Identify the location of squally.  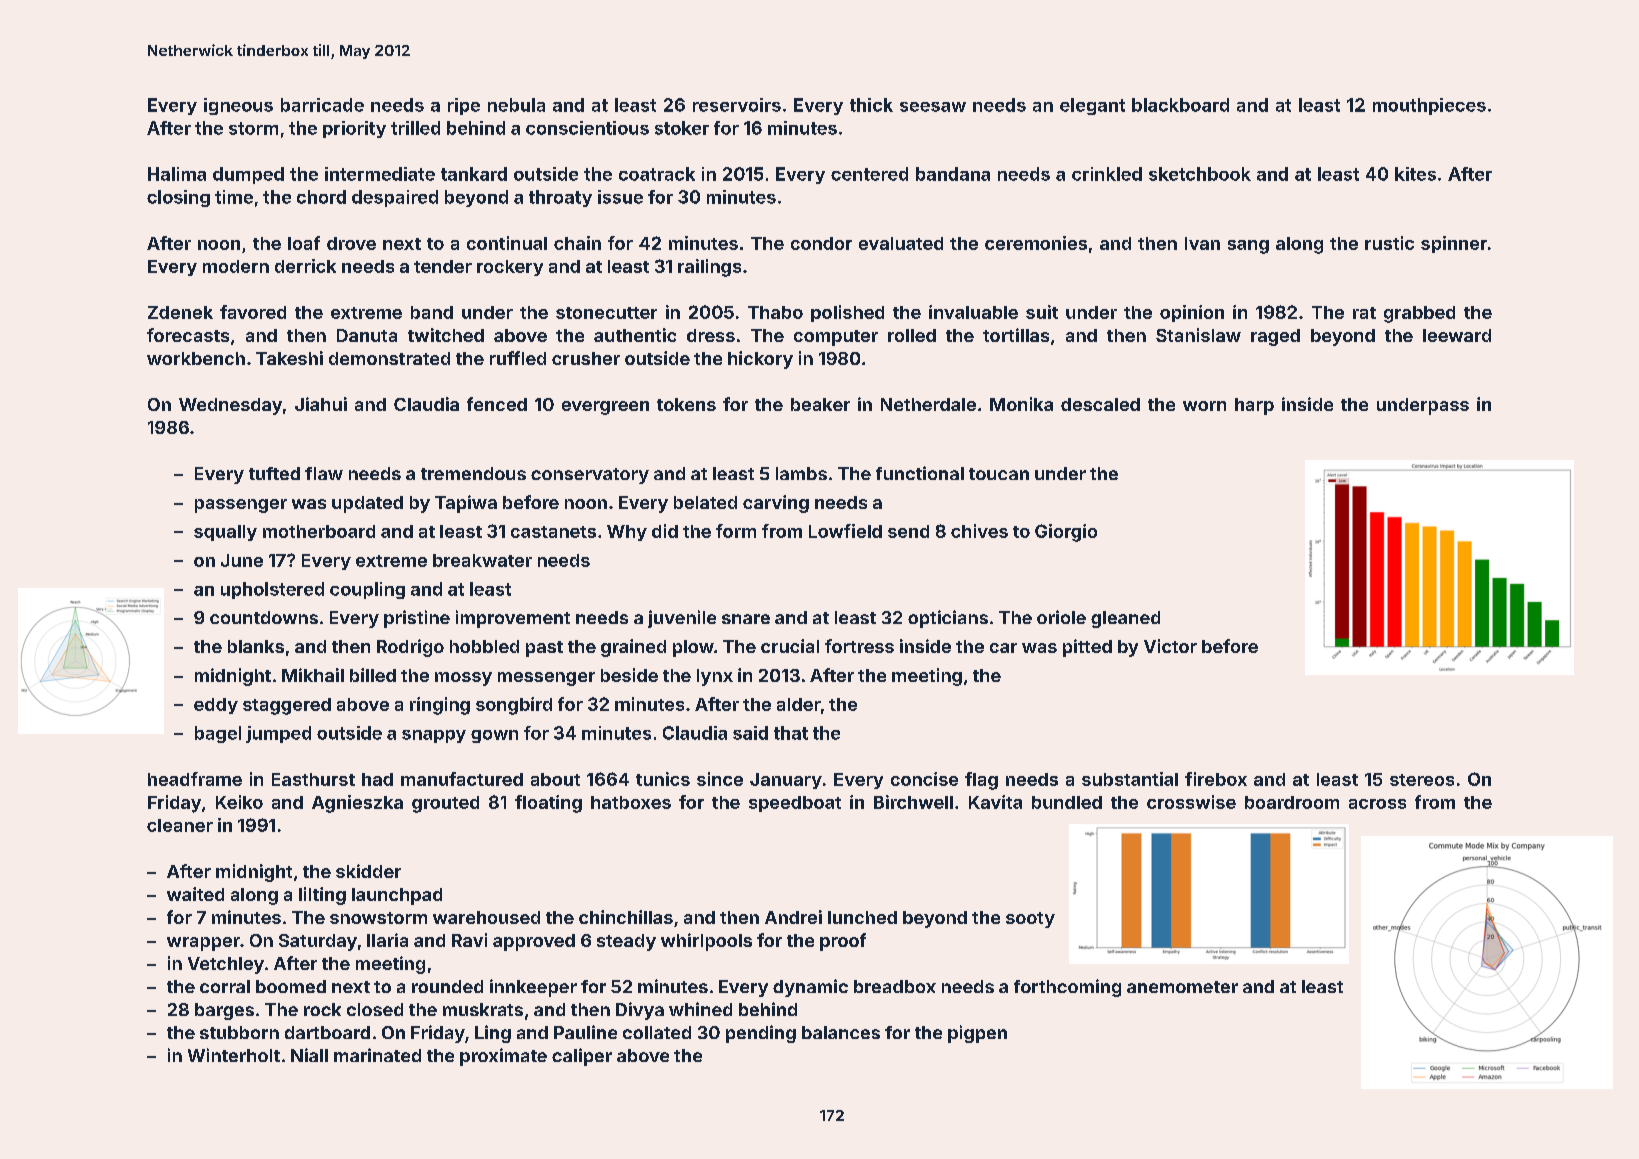
(225, 533).
